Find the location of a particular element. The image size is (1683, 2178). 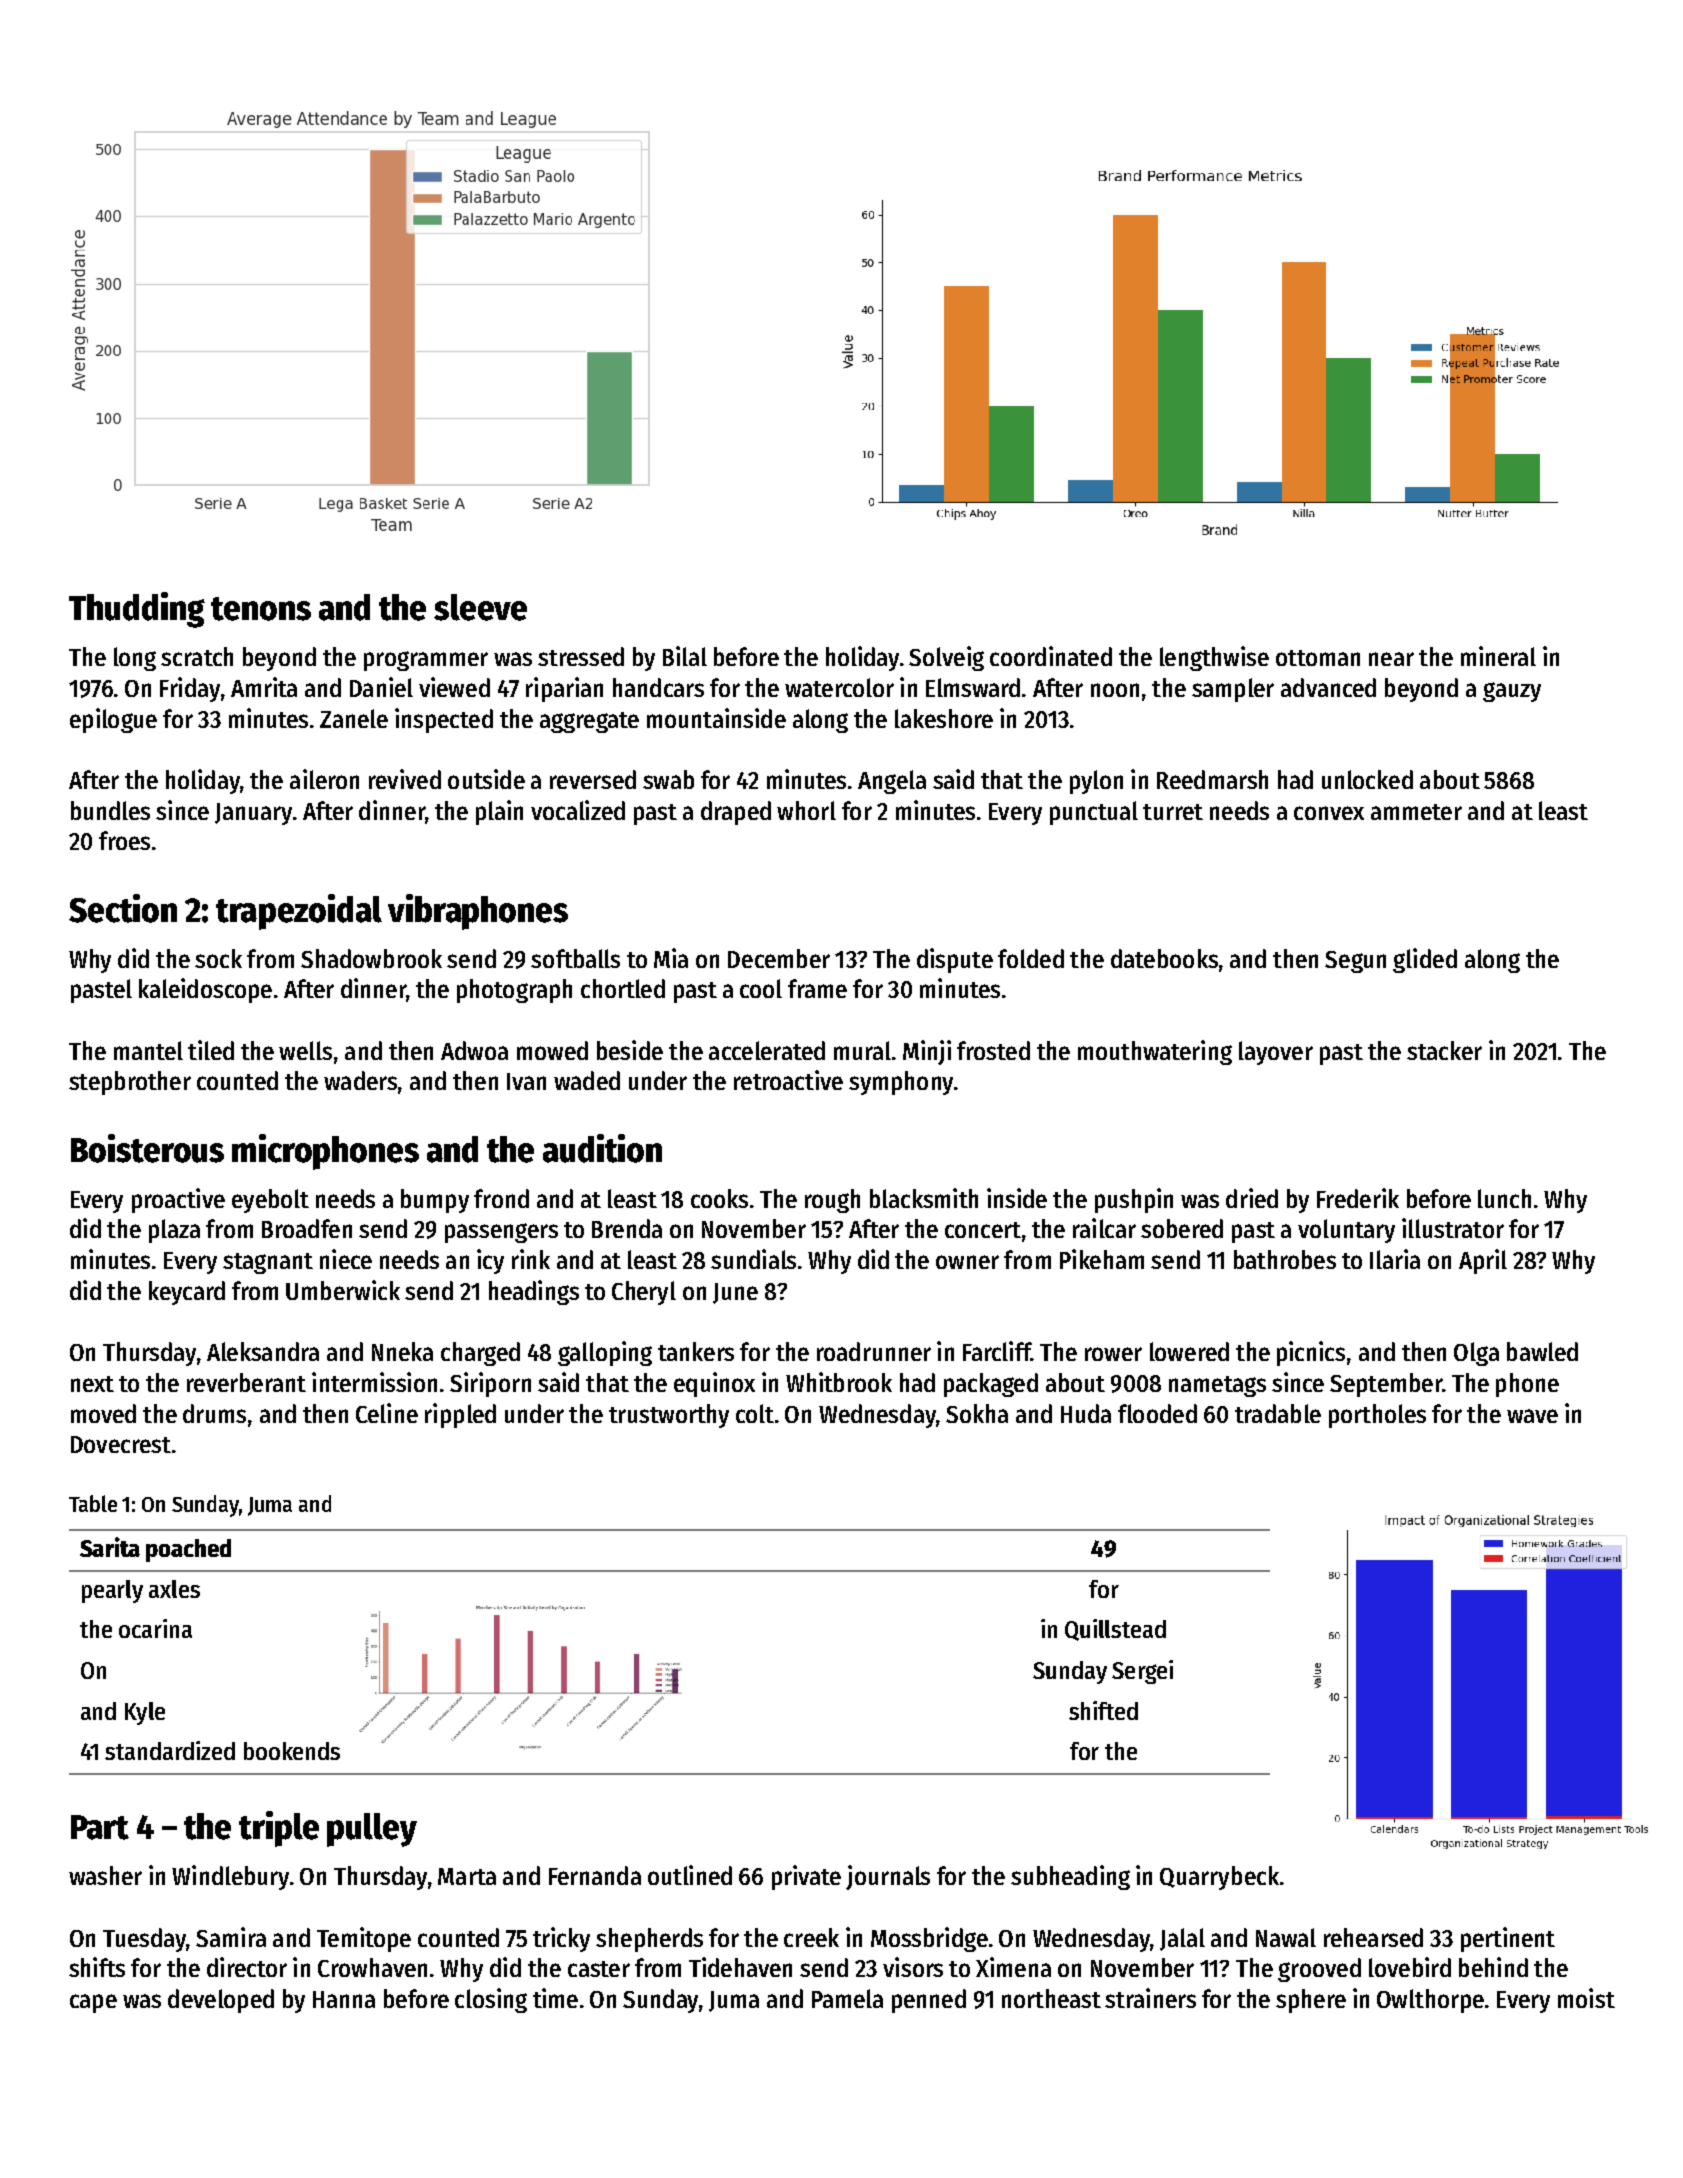

lowered is located at coordinates (1189, 1351).
